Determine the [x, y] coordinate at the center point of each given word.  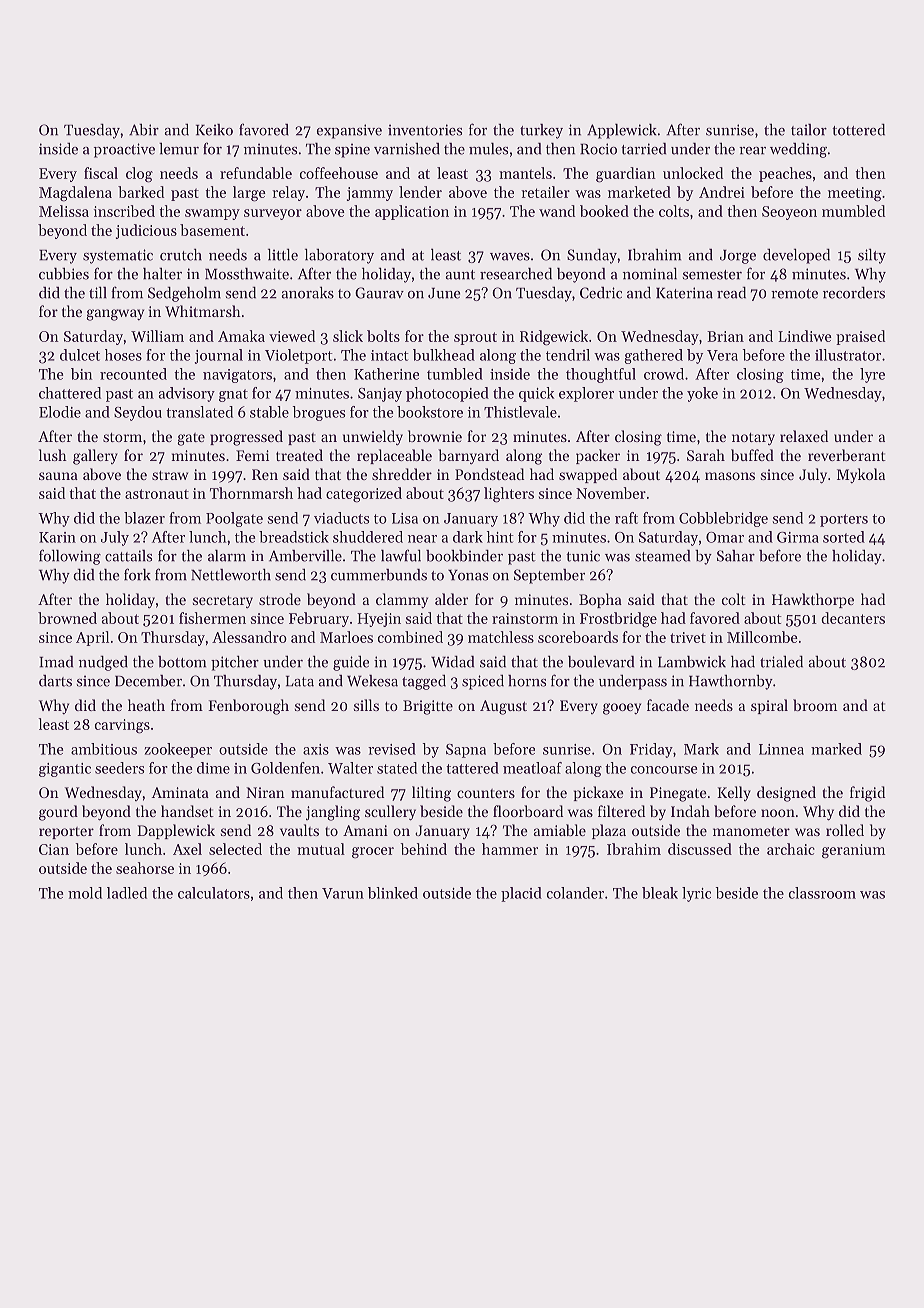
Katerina [684, 293]
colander [575, 893]
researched [516, 274]
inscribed [124, 211]
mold [85, 893]
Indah [690, 811]
